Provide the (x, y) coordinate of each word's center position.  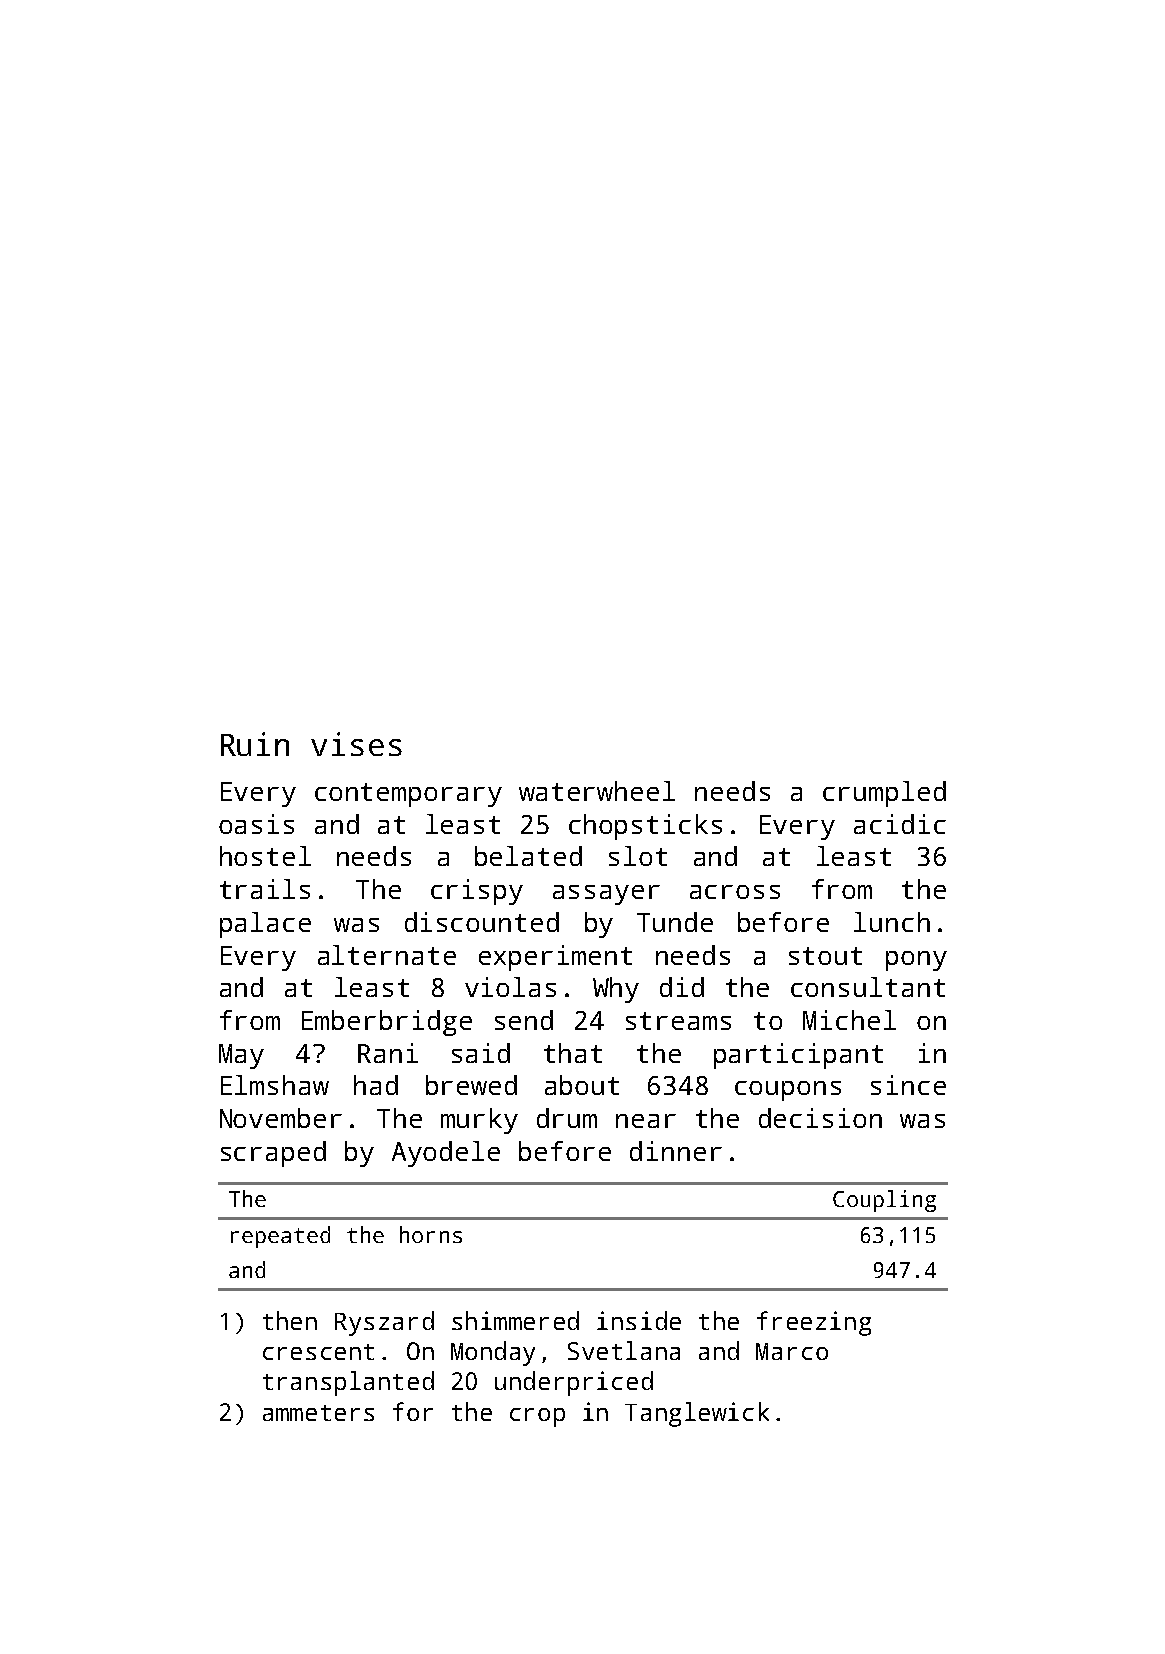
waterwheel (597, 791)
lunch (892, 922)
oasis (256, 824)
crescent (318, 1352)
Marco (792, 1351)
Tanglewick (697, 1414)
